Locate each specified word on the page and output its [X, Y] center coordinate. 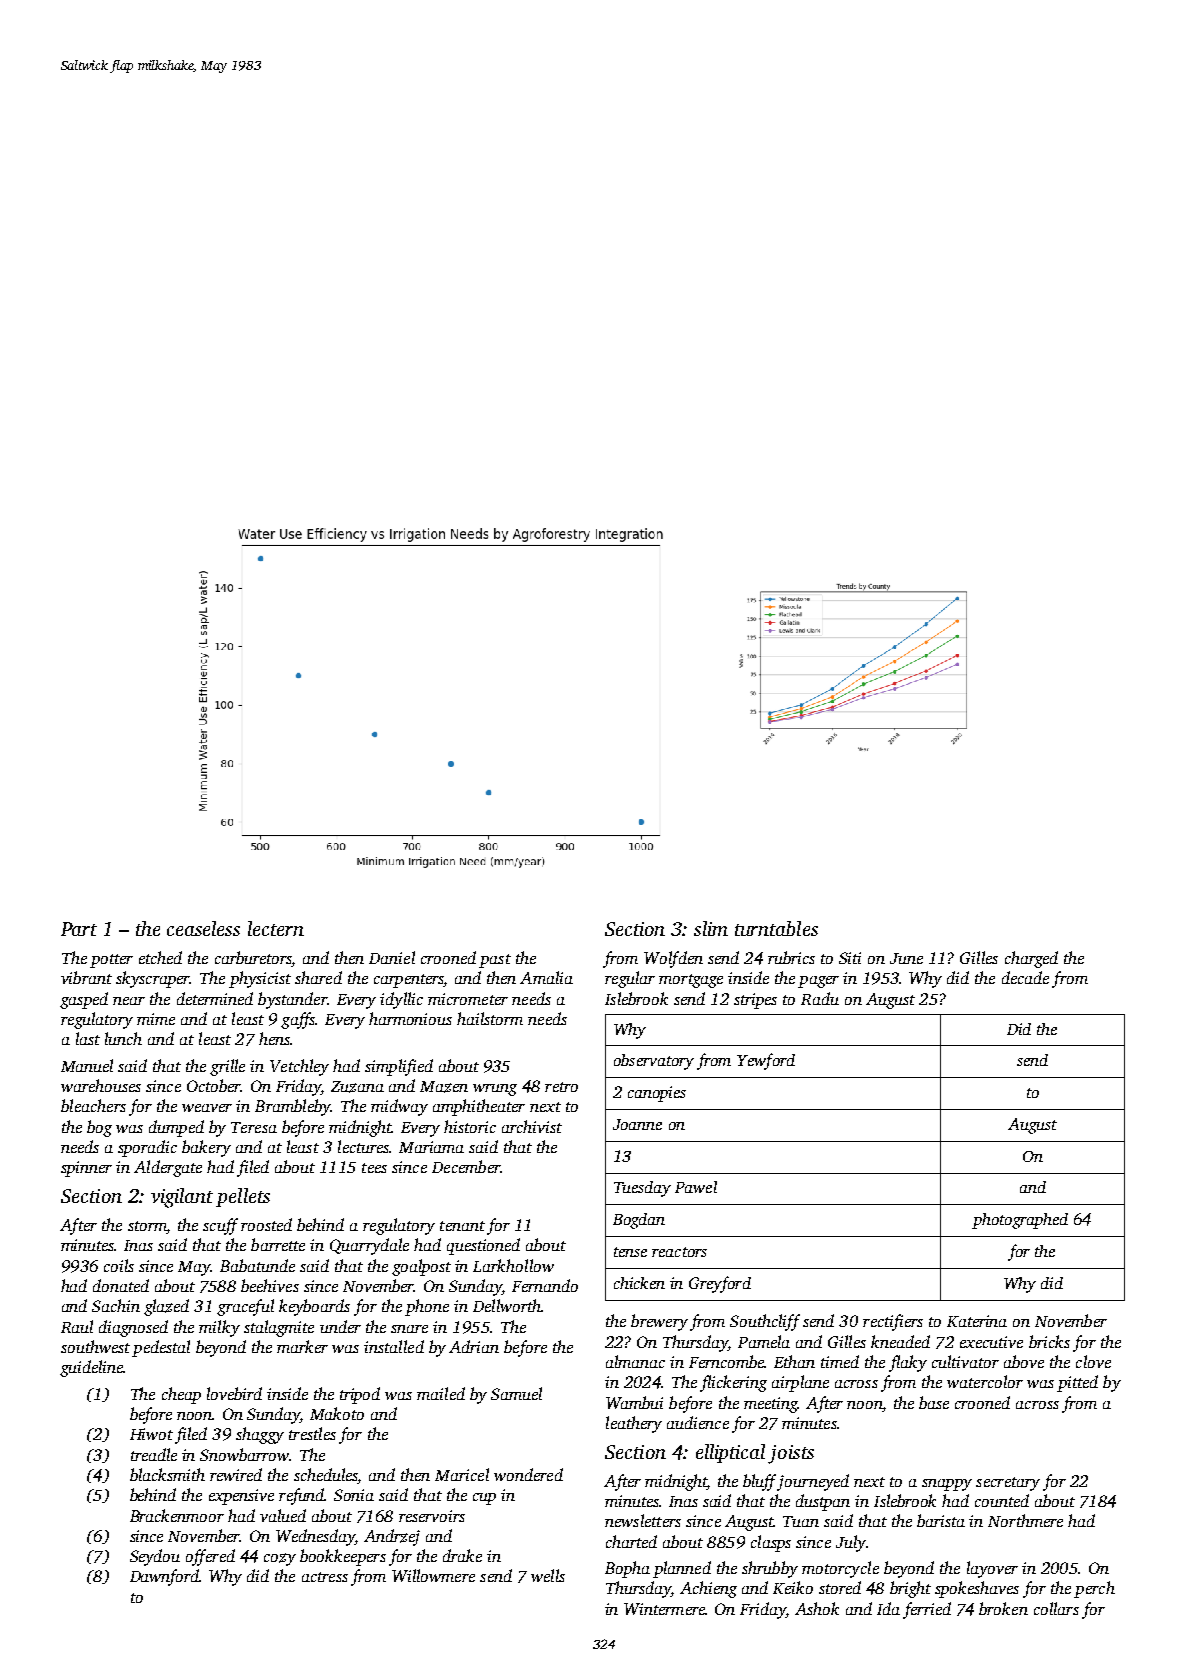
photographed [1020, 1221]
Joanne [637, 1124]
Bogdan [639, 1221]
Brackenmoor [177, 1515]
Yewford [766, 1061]
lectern [276, 928]
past [495, 961]
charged [1031, 959]
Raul [77, 1326]
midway [399, 1107]
